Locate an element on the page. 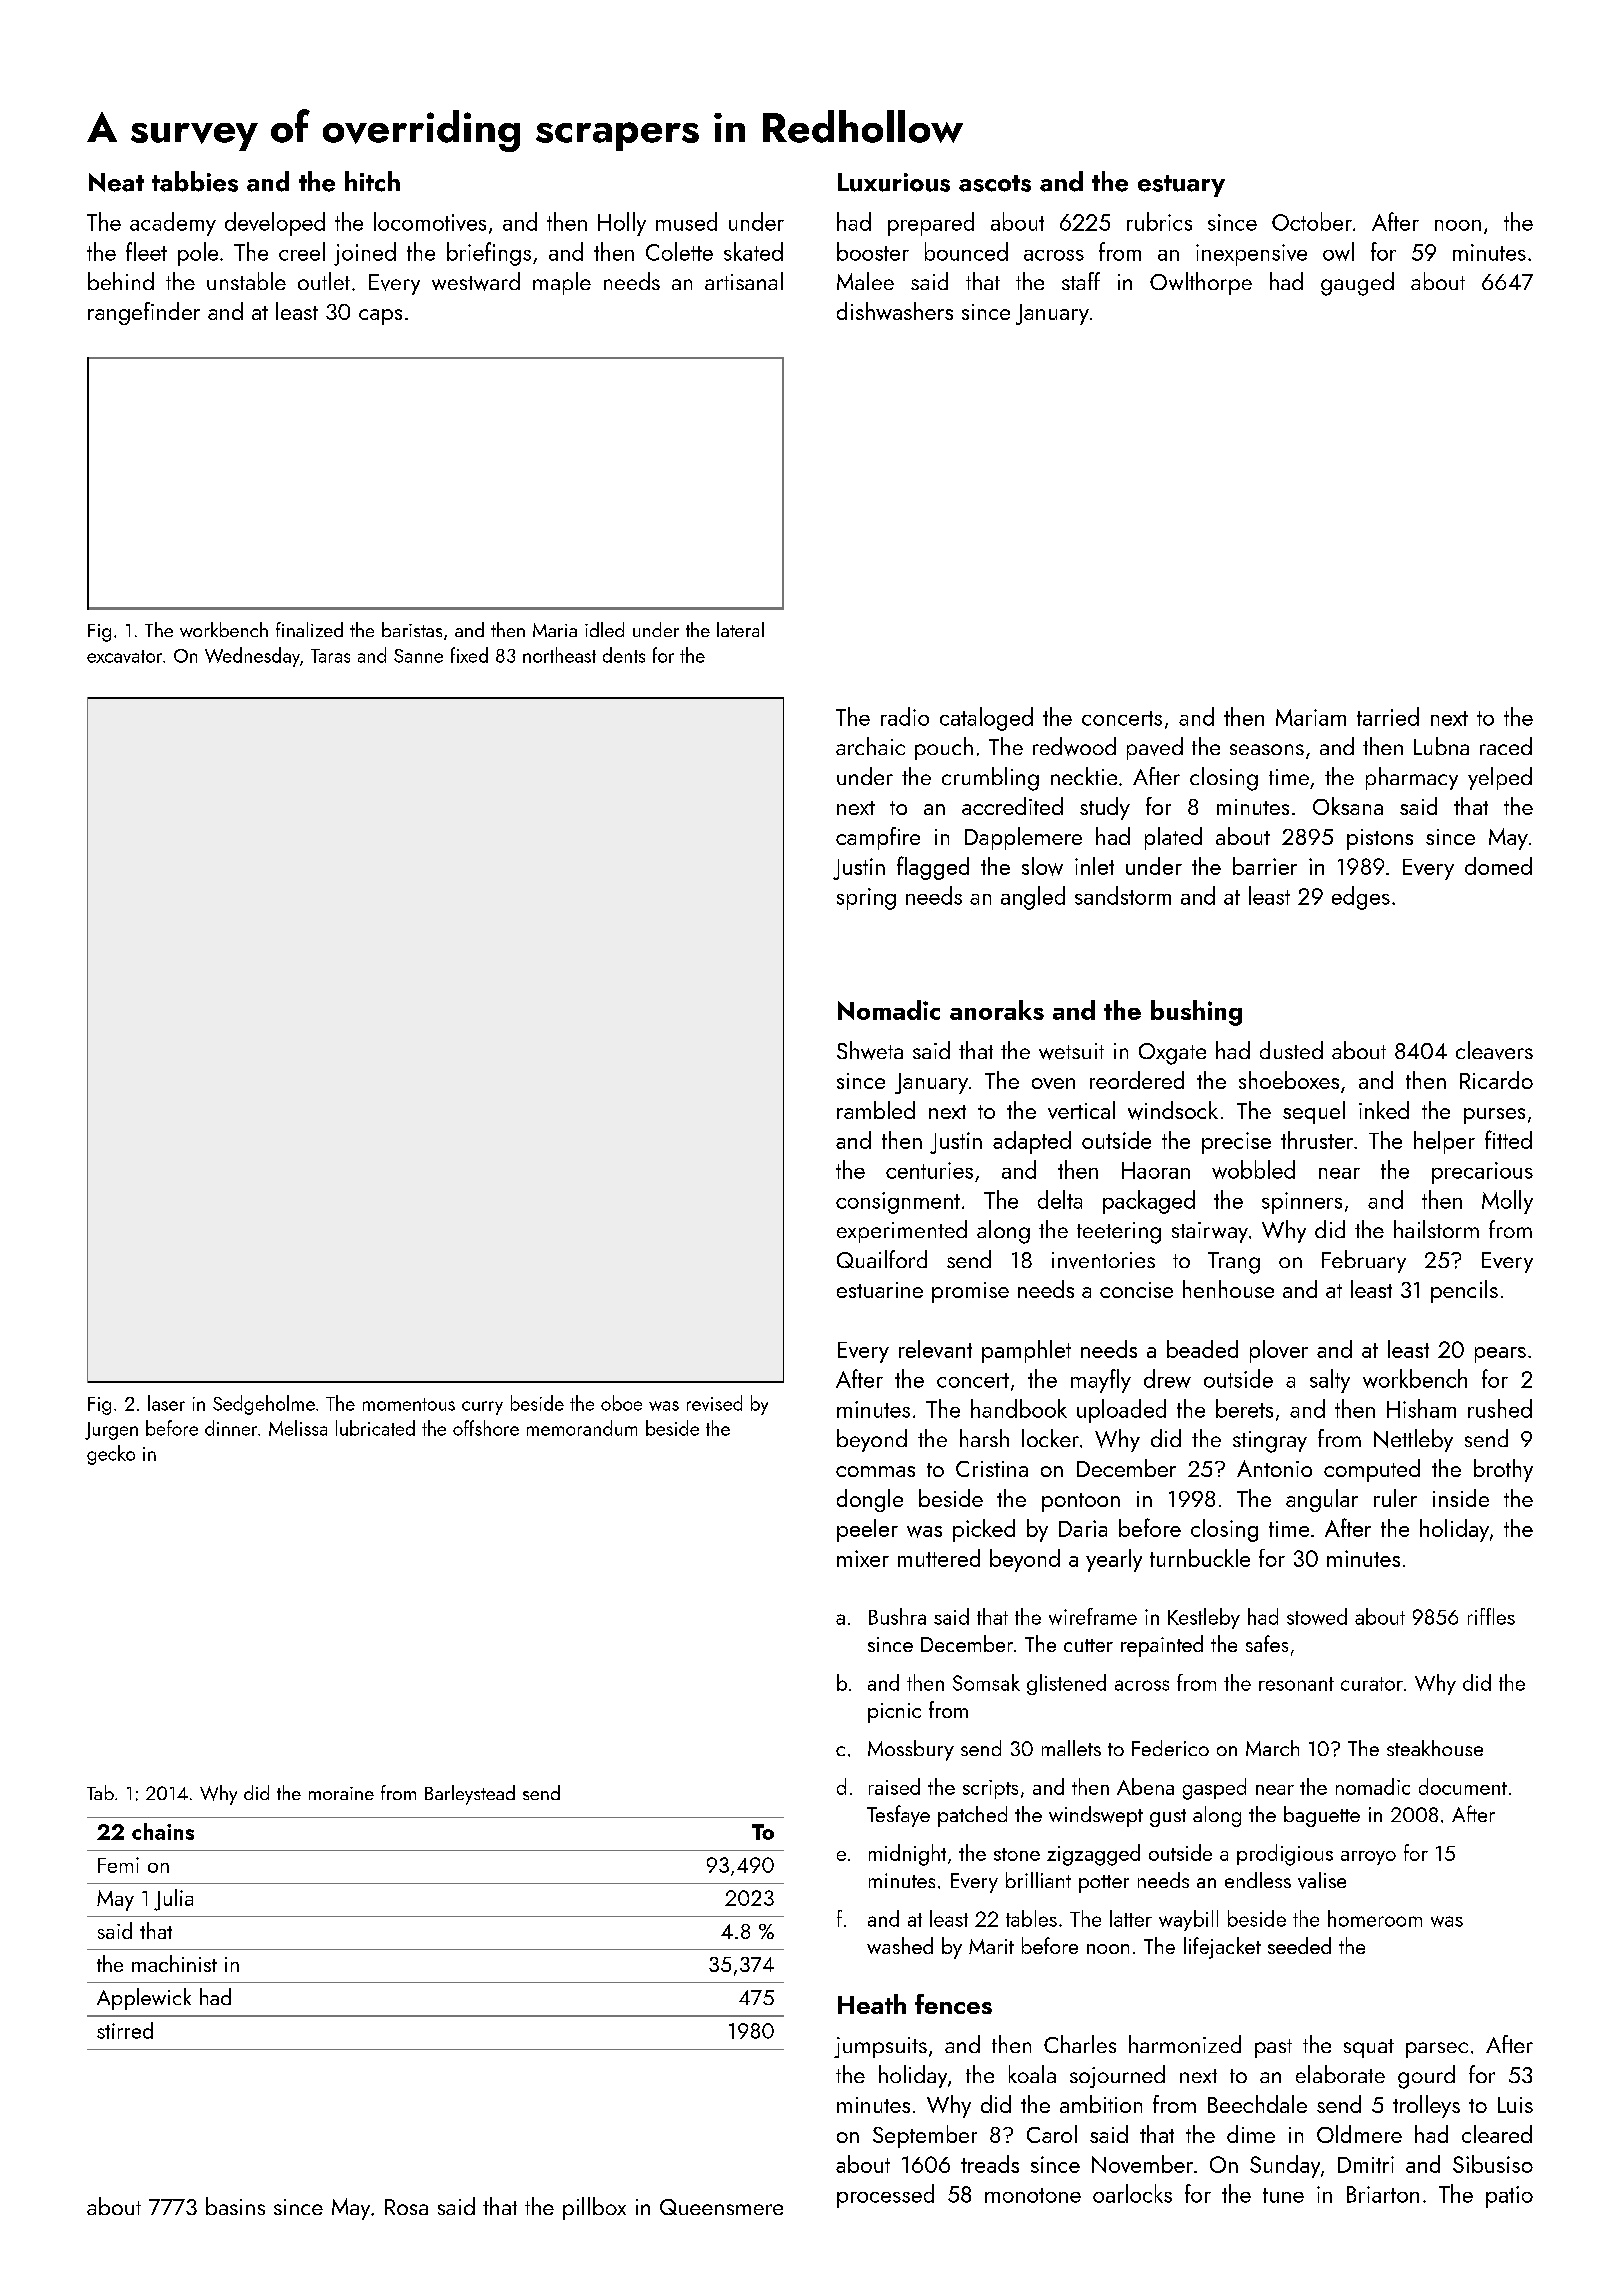 The image size is (1620, 2292). windsock is located at coordinates (1173, 1110).
